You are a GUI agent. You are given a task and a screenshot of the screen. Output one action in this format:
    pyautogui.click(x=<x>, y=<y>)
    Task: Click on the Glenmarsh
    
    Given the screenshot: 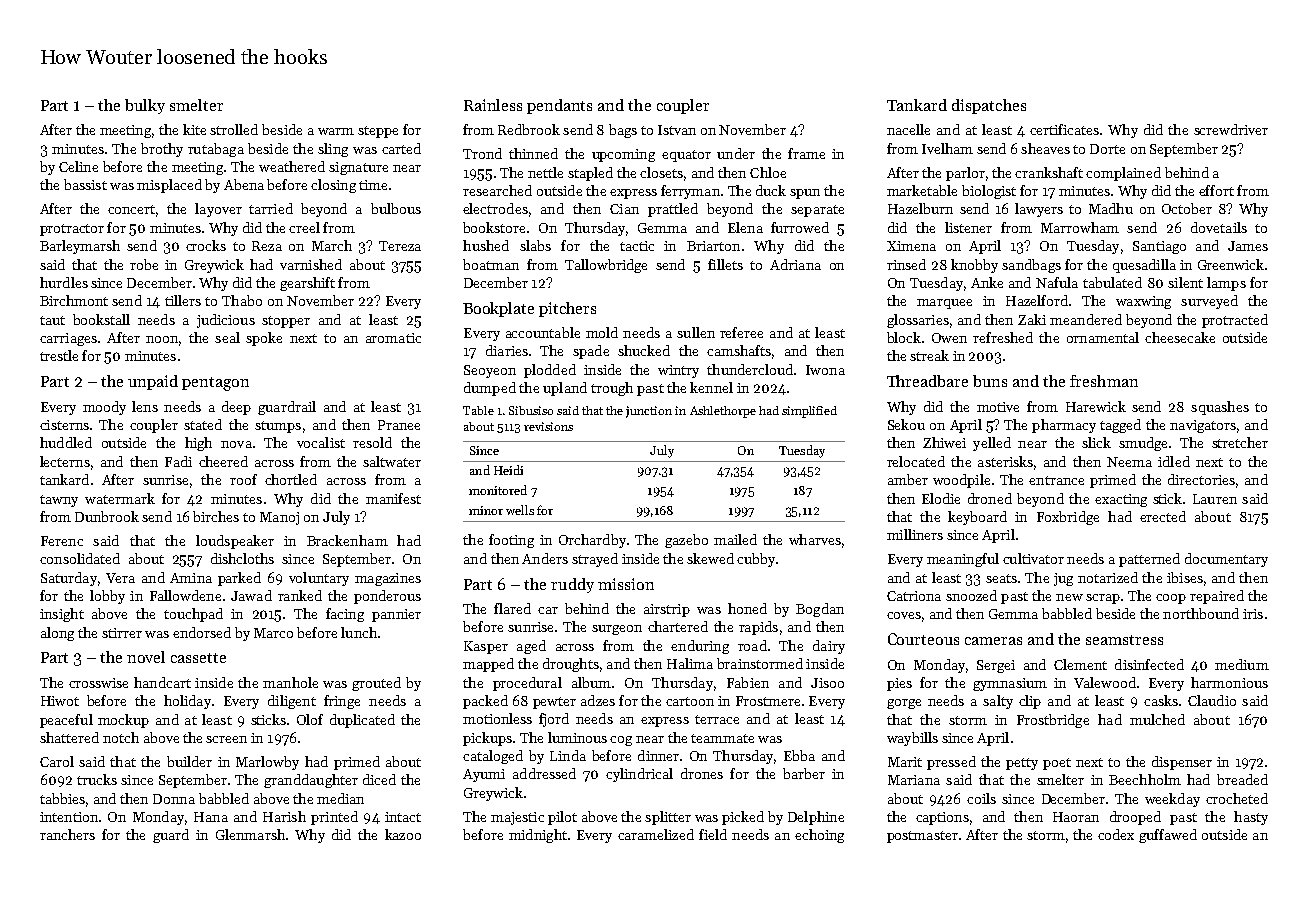 What is the action you would take?
    pyautogui.click(x=250, y=834)
